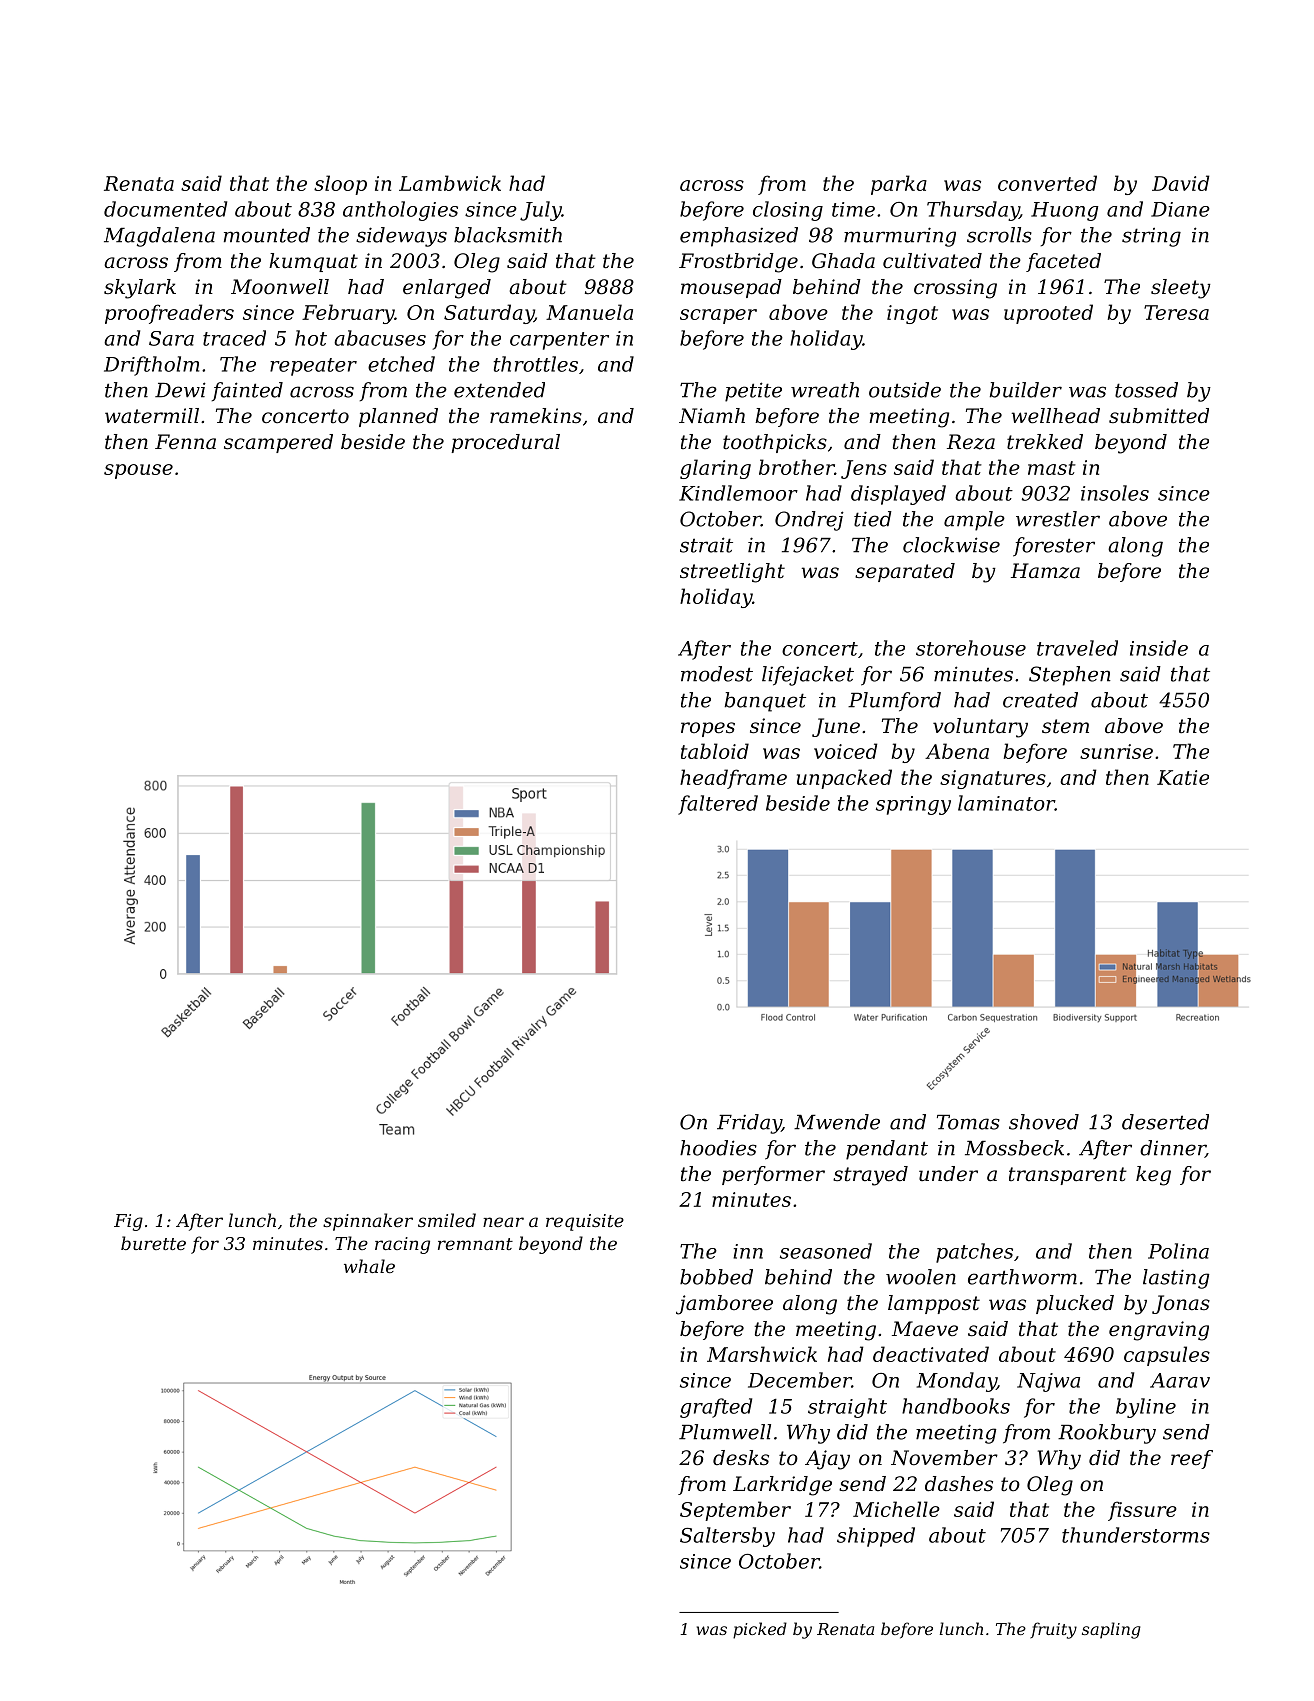  What do you see at coordinates (1070, 676) in the image?
I see `Stephen` at bounding box center [1070, 676].
